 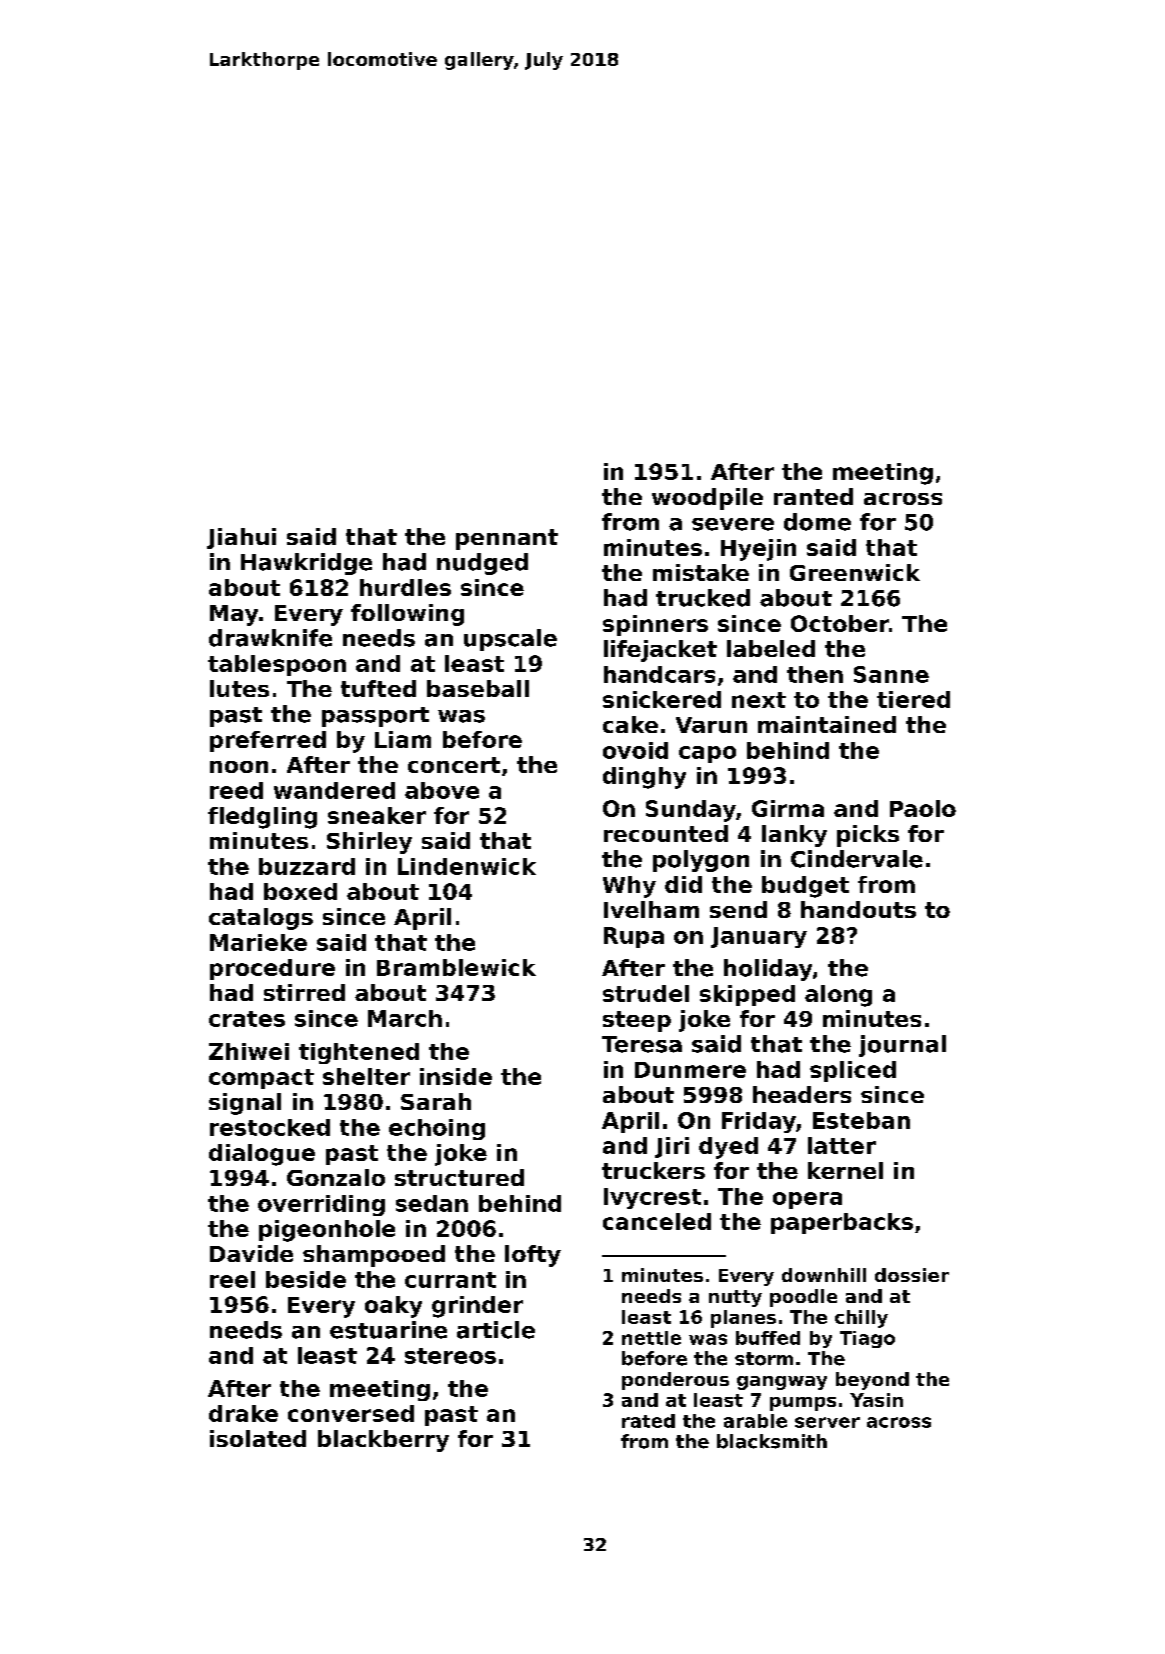 I want to click on journal, so click(x=902, y=1046).
